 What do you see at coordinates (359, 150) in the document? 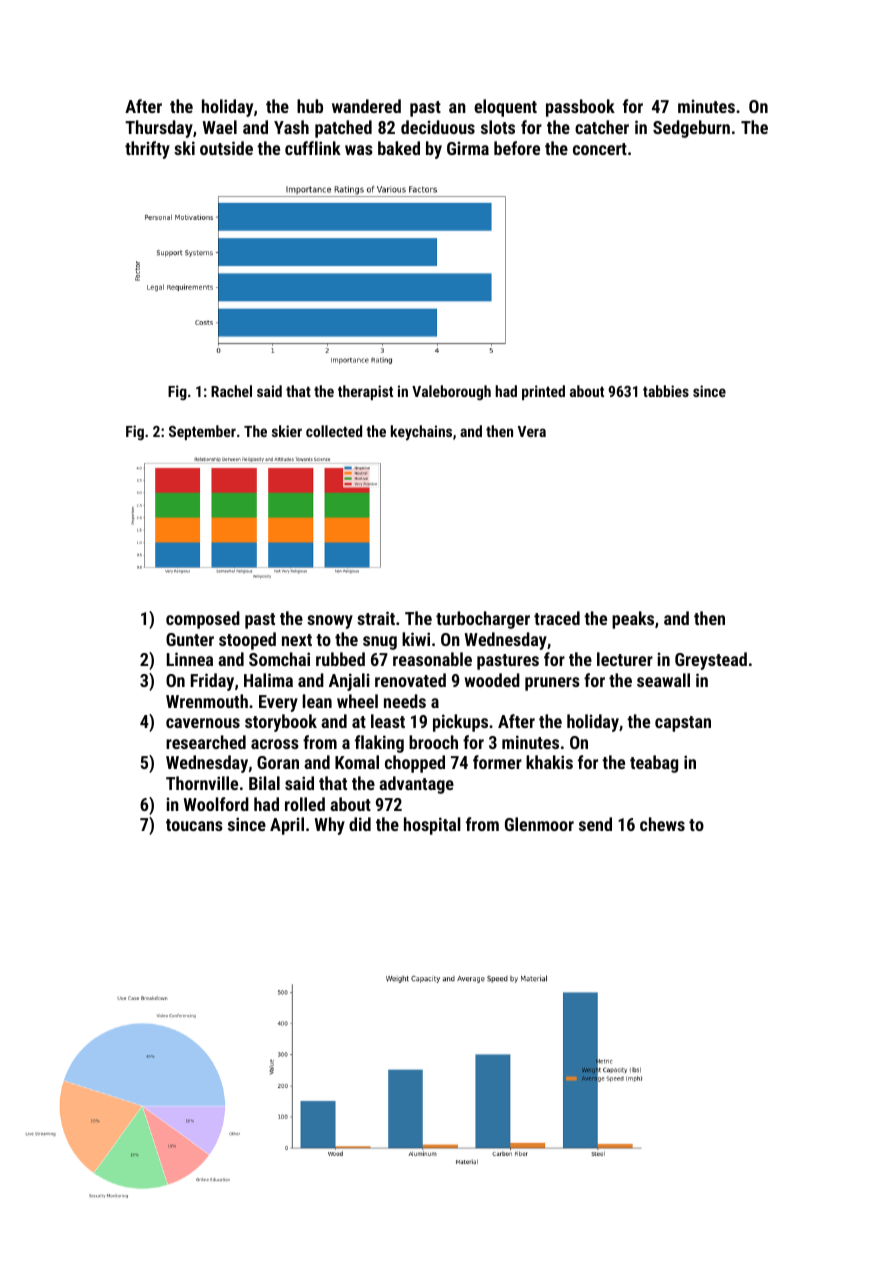
I see `was` at bounding box center [359, 150].
